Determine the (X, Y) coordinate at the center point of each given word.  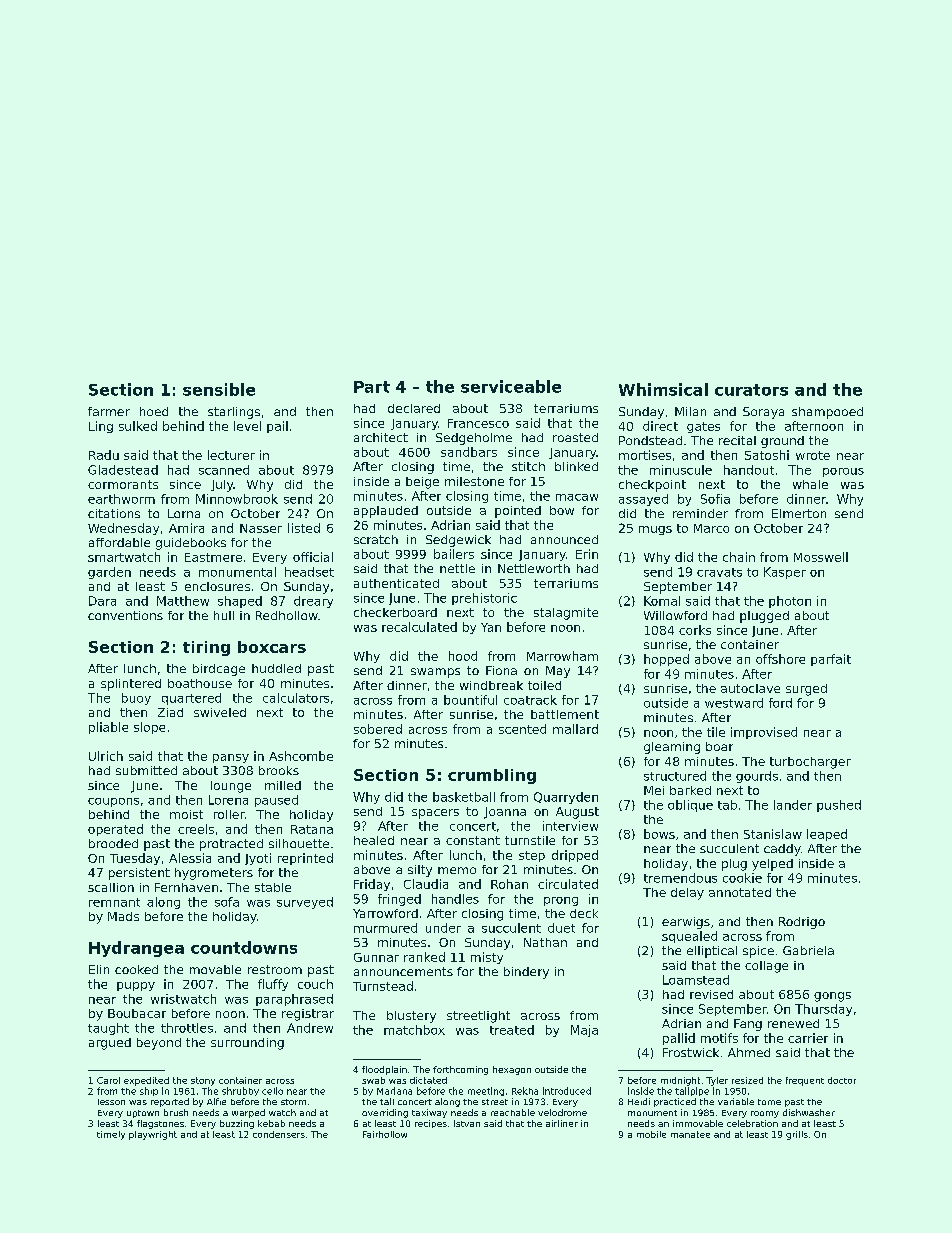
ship (149, 1091)
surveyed (305, 903)
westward (734, 703)
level (247, 426)
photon (790, 602)
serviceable (511, 386)
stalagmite (566, 614)
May (558, 672)
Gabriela (808, 950)
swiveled (220, 712)
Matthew (183, 601)
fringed (399, 900)
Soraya (763, 413)
